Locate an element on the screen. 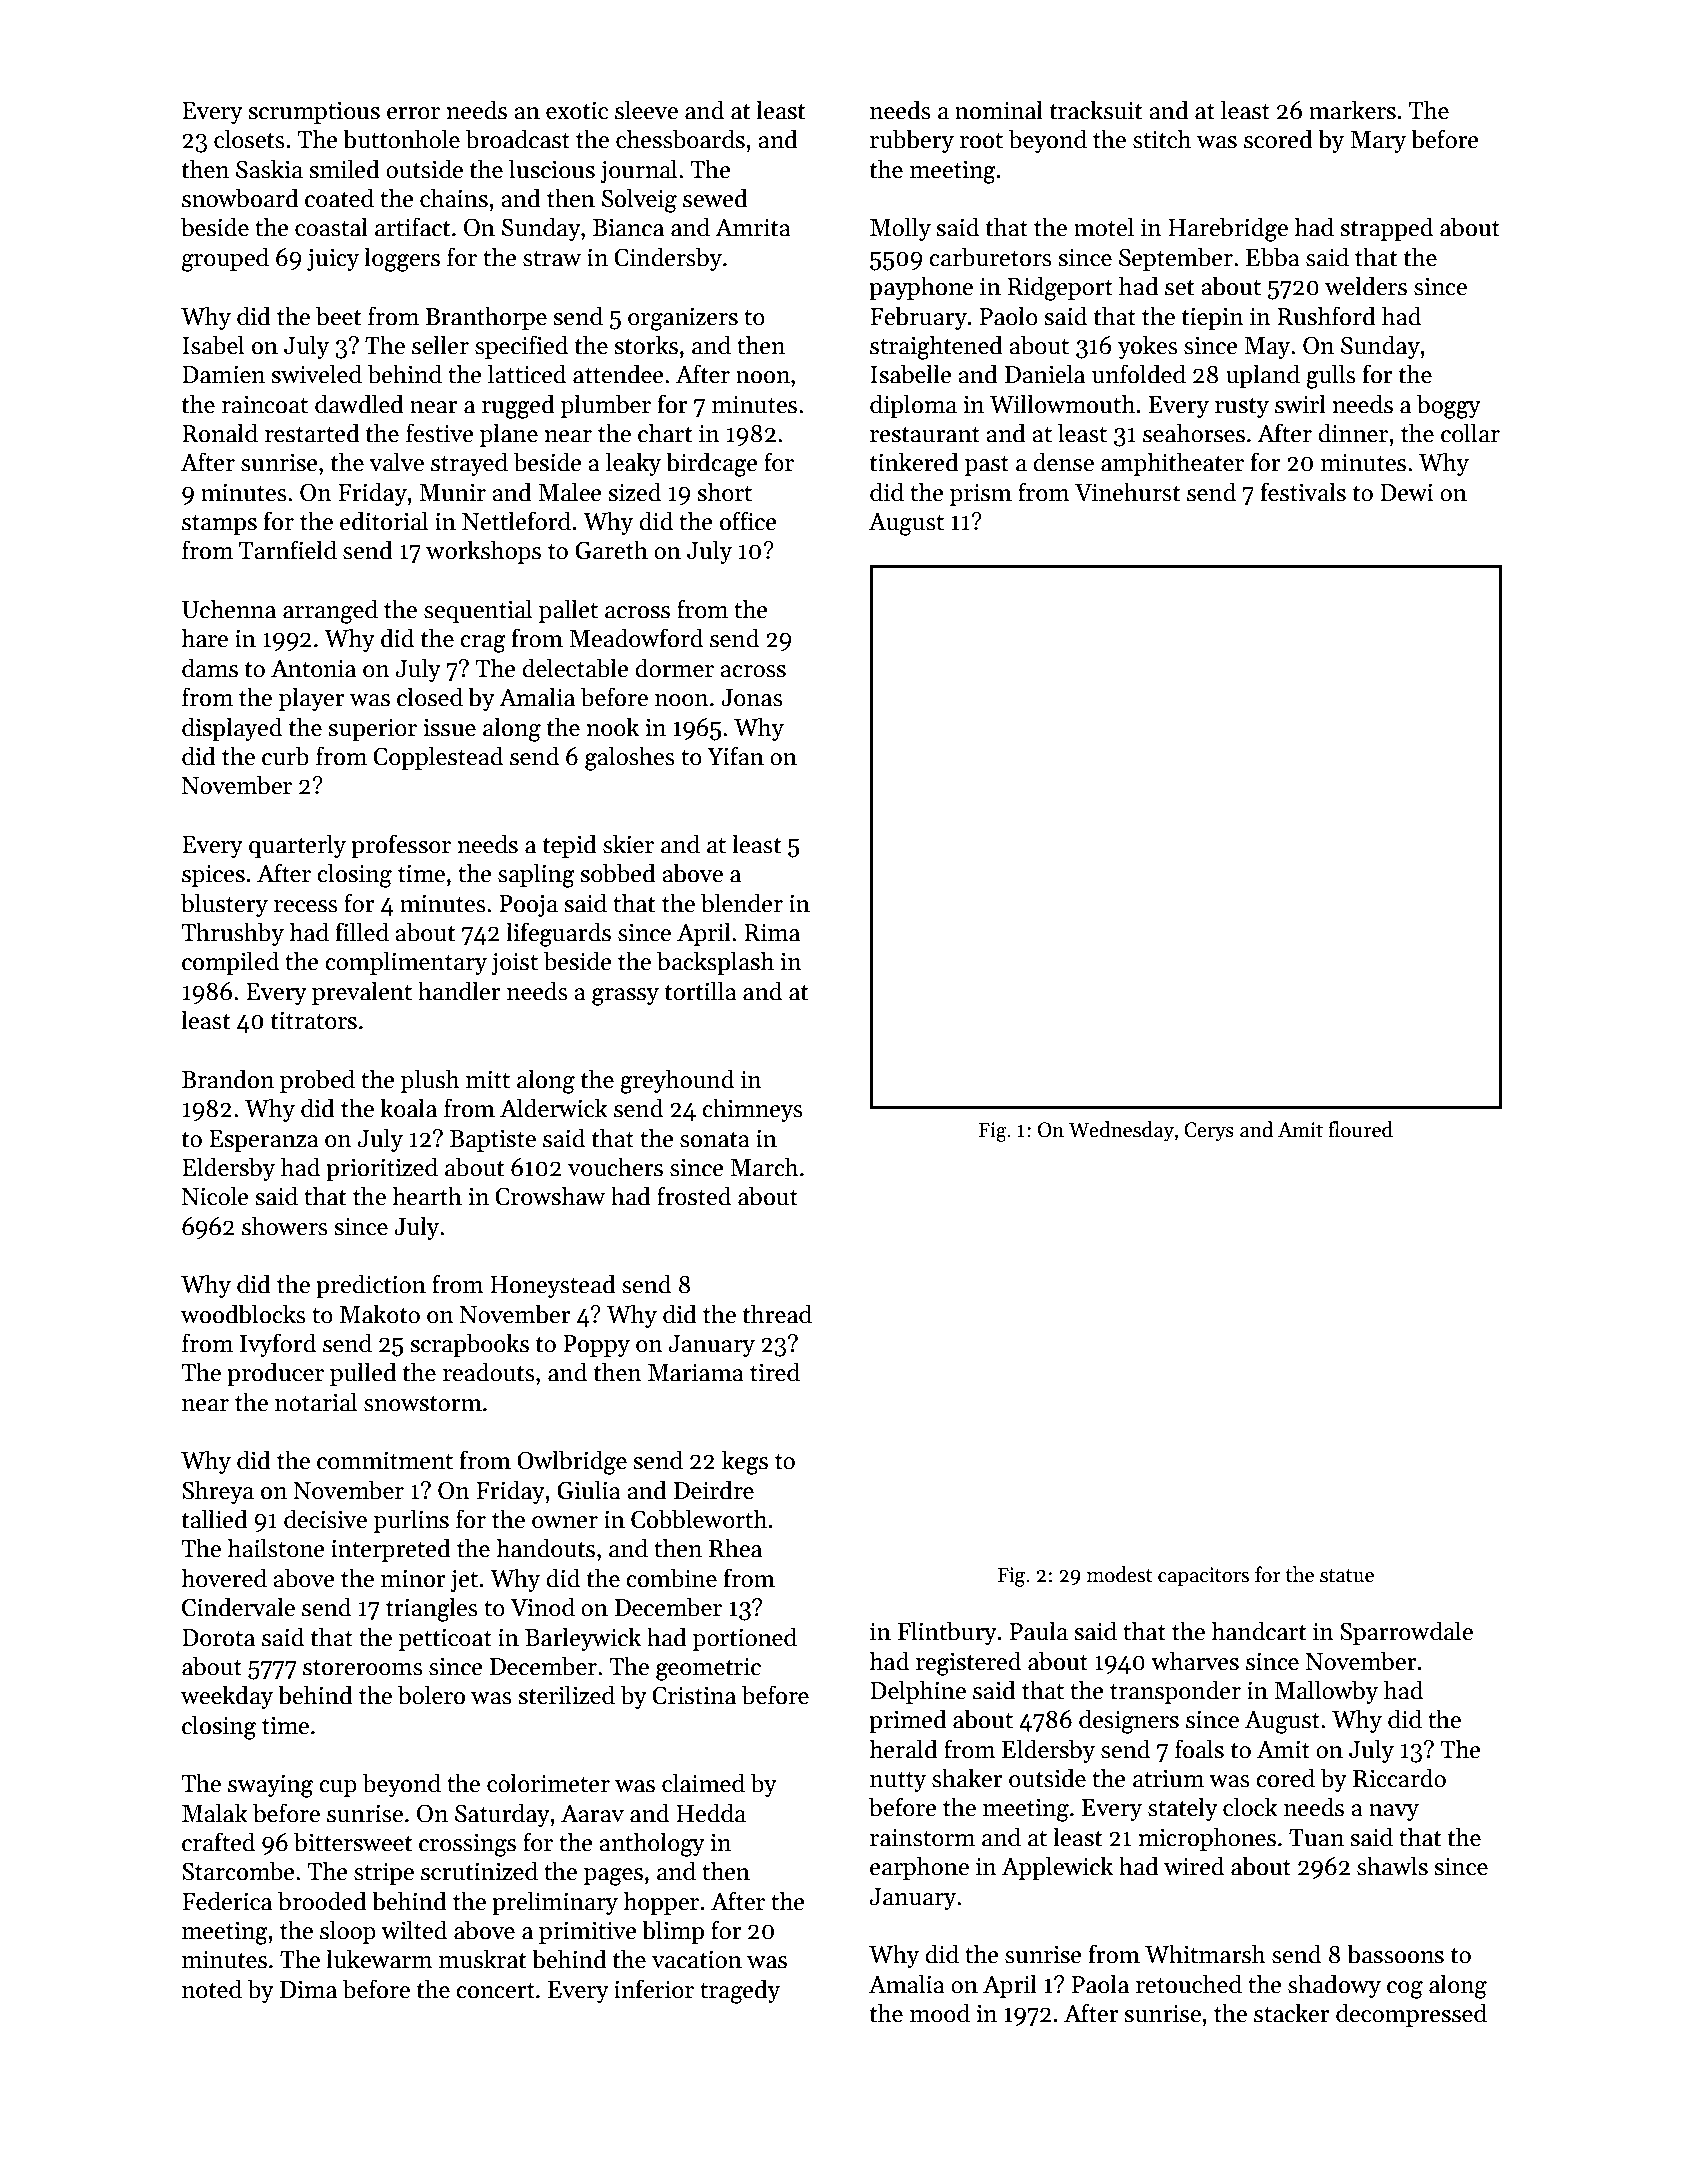 The image size is (1683, 2178). short is located at coordinates (724, 492).
